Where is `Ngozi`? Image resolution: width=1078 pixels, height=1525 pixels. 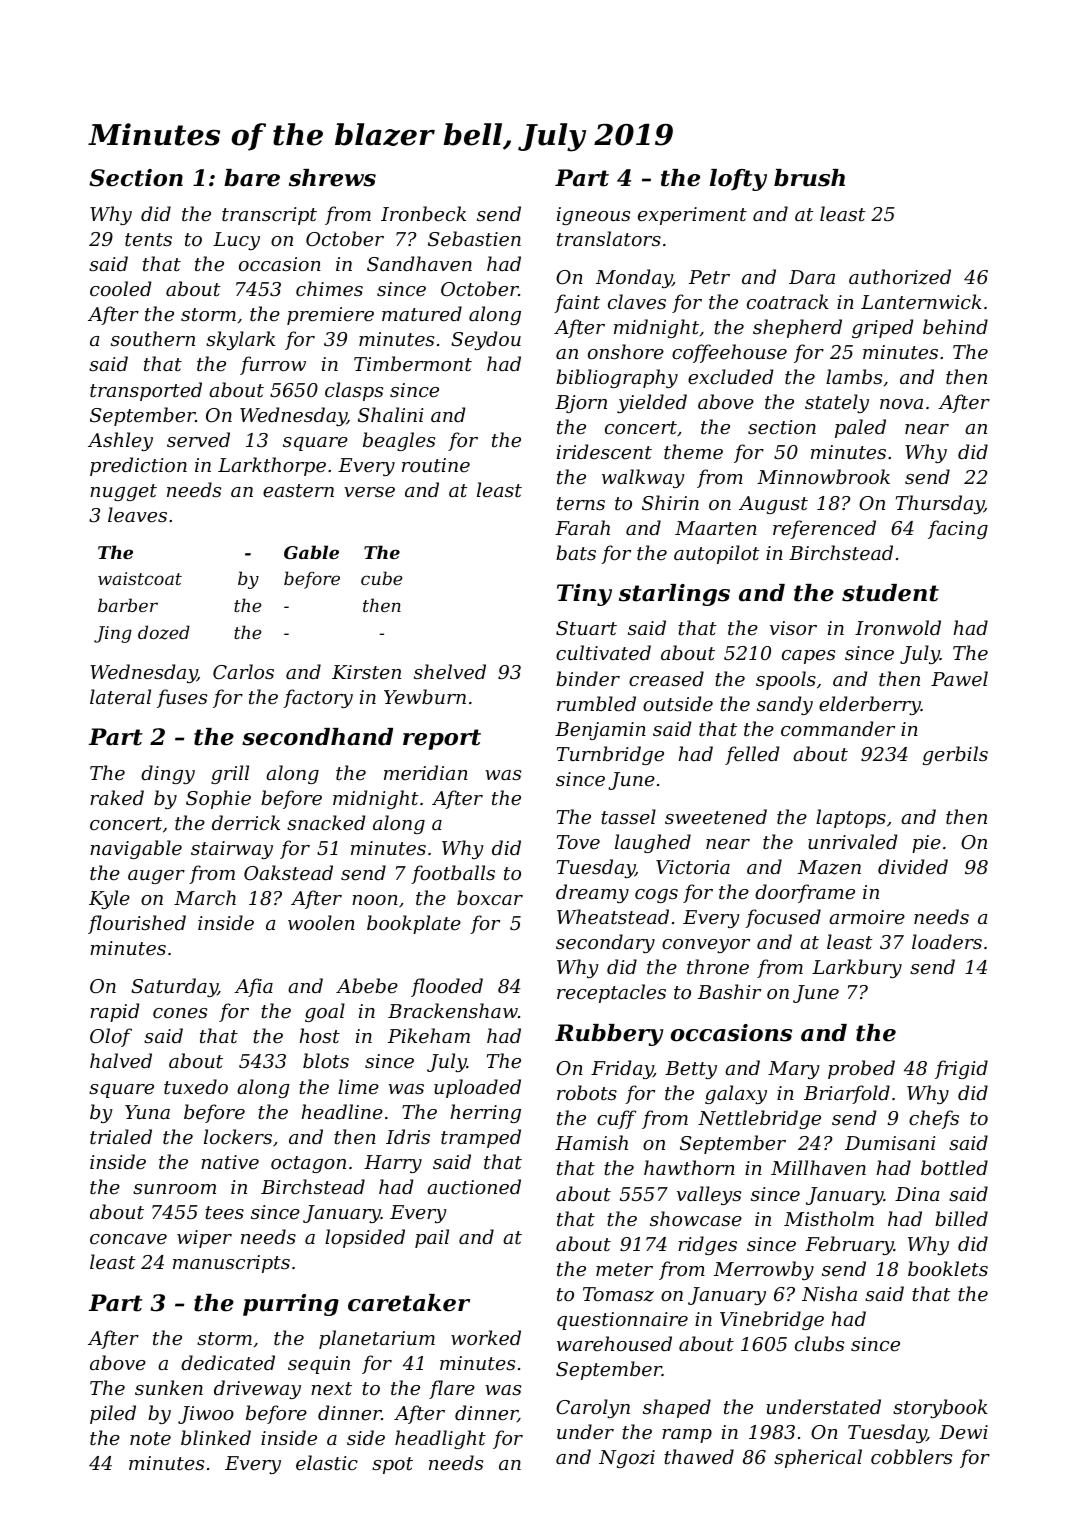 Ngozi is located at coordinates (627, 1459).
